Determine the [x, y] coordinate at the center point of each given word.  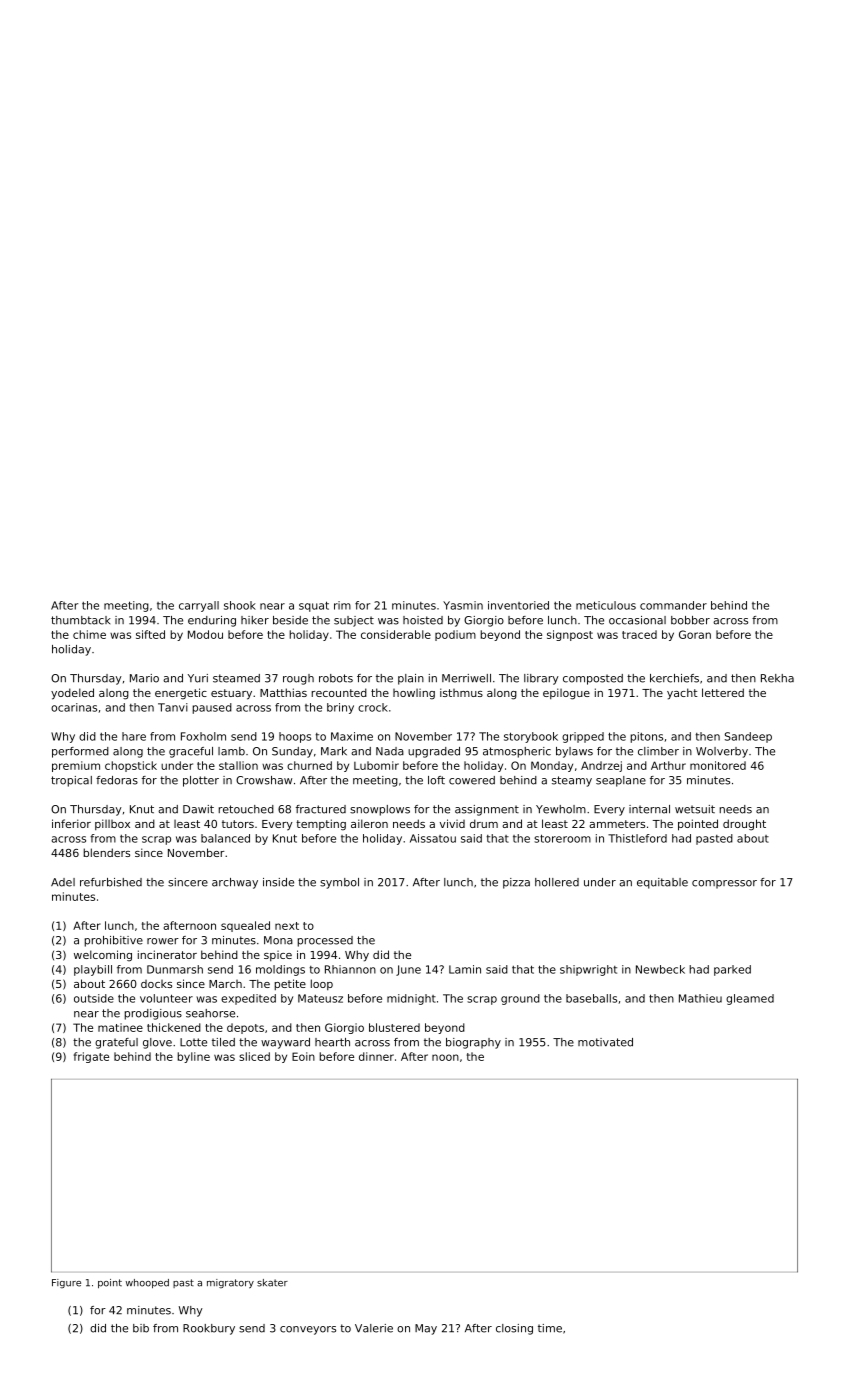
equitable [662, 883]
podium [455, 635]
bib [141, 1328]
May [426, 1329]
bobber [690, 620]
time [550, 1328]
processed [325, 941]
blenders [106, 852]
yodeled [72, 694]
